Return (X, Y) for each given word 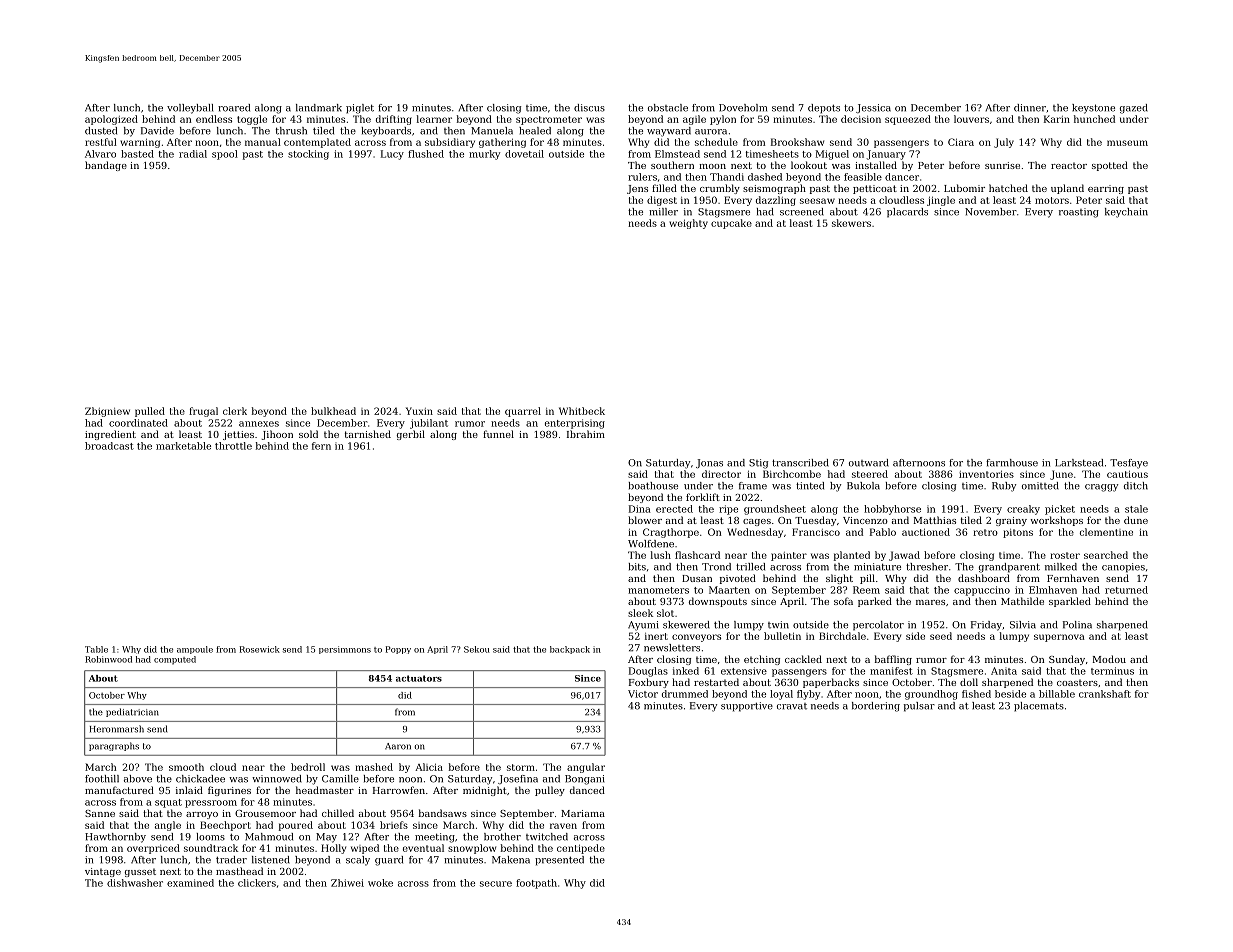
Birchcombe (792, 474)
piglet (360, 109)
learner (434, 119)
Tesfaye (1129, 464)
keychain (1126, 213)
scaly (358, 861)
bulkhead (333, 411)
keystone (1093, 109)
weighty (688, 224)
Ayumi (643, 626)
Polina (1077, 625)
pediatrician (132, 712)
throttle (233, 446)
